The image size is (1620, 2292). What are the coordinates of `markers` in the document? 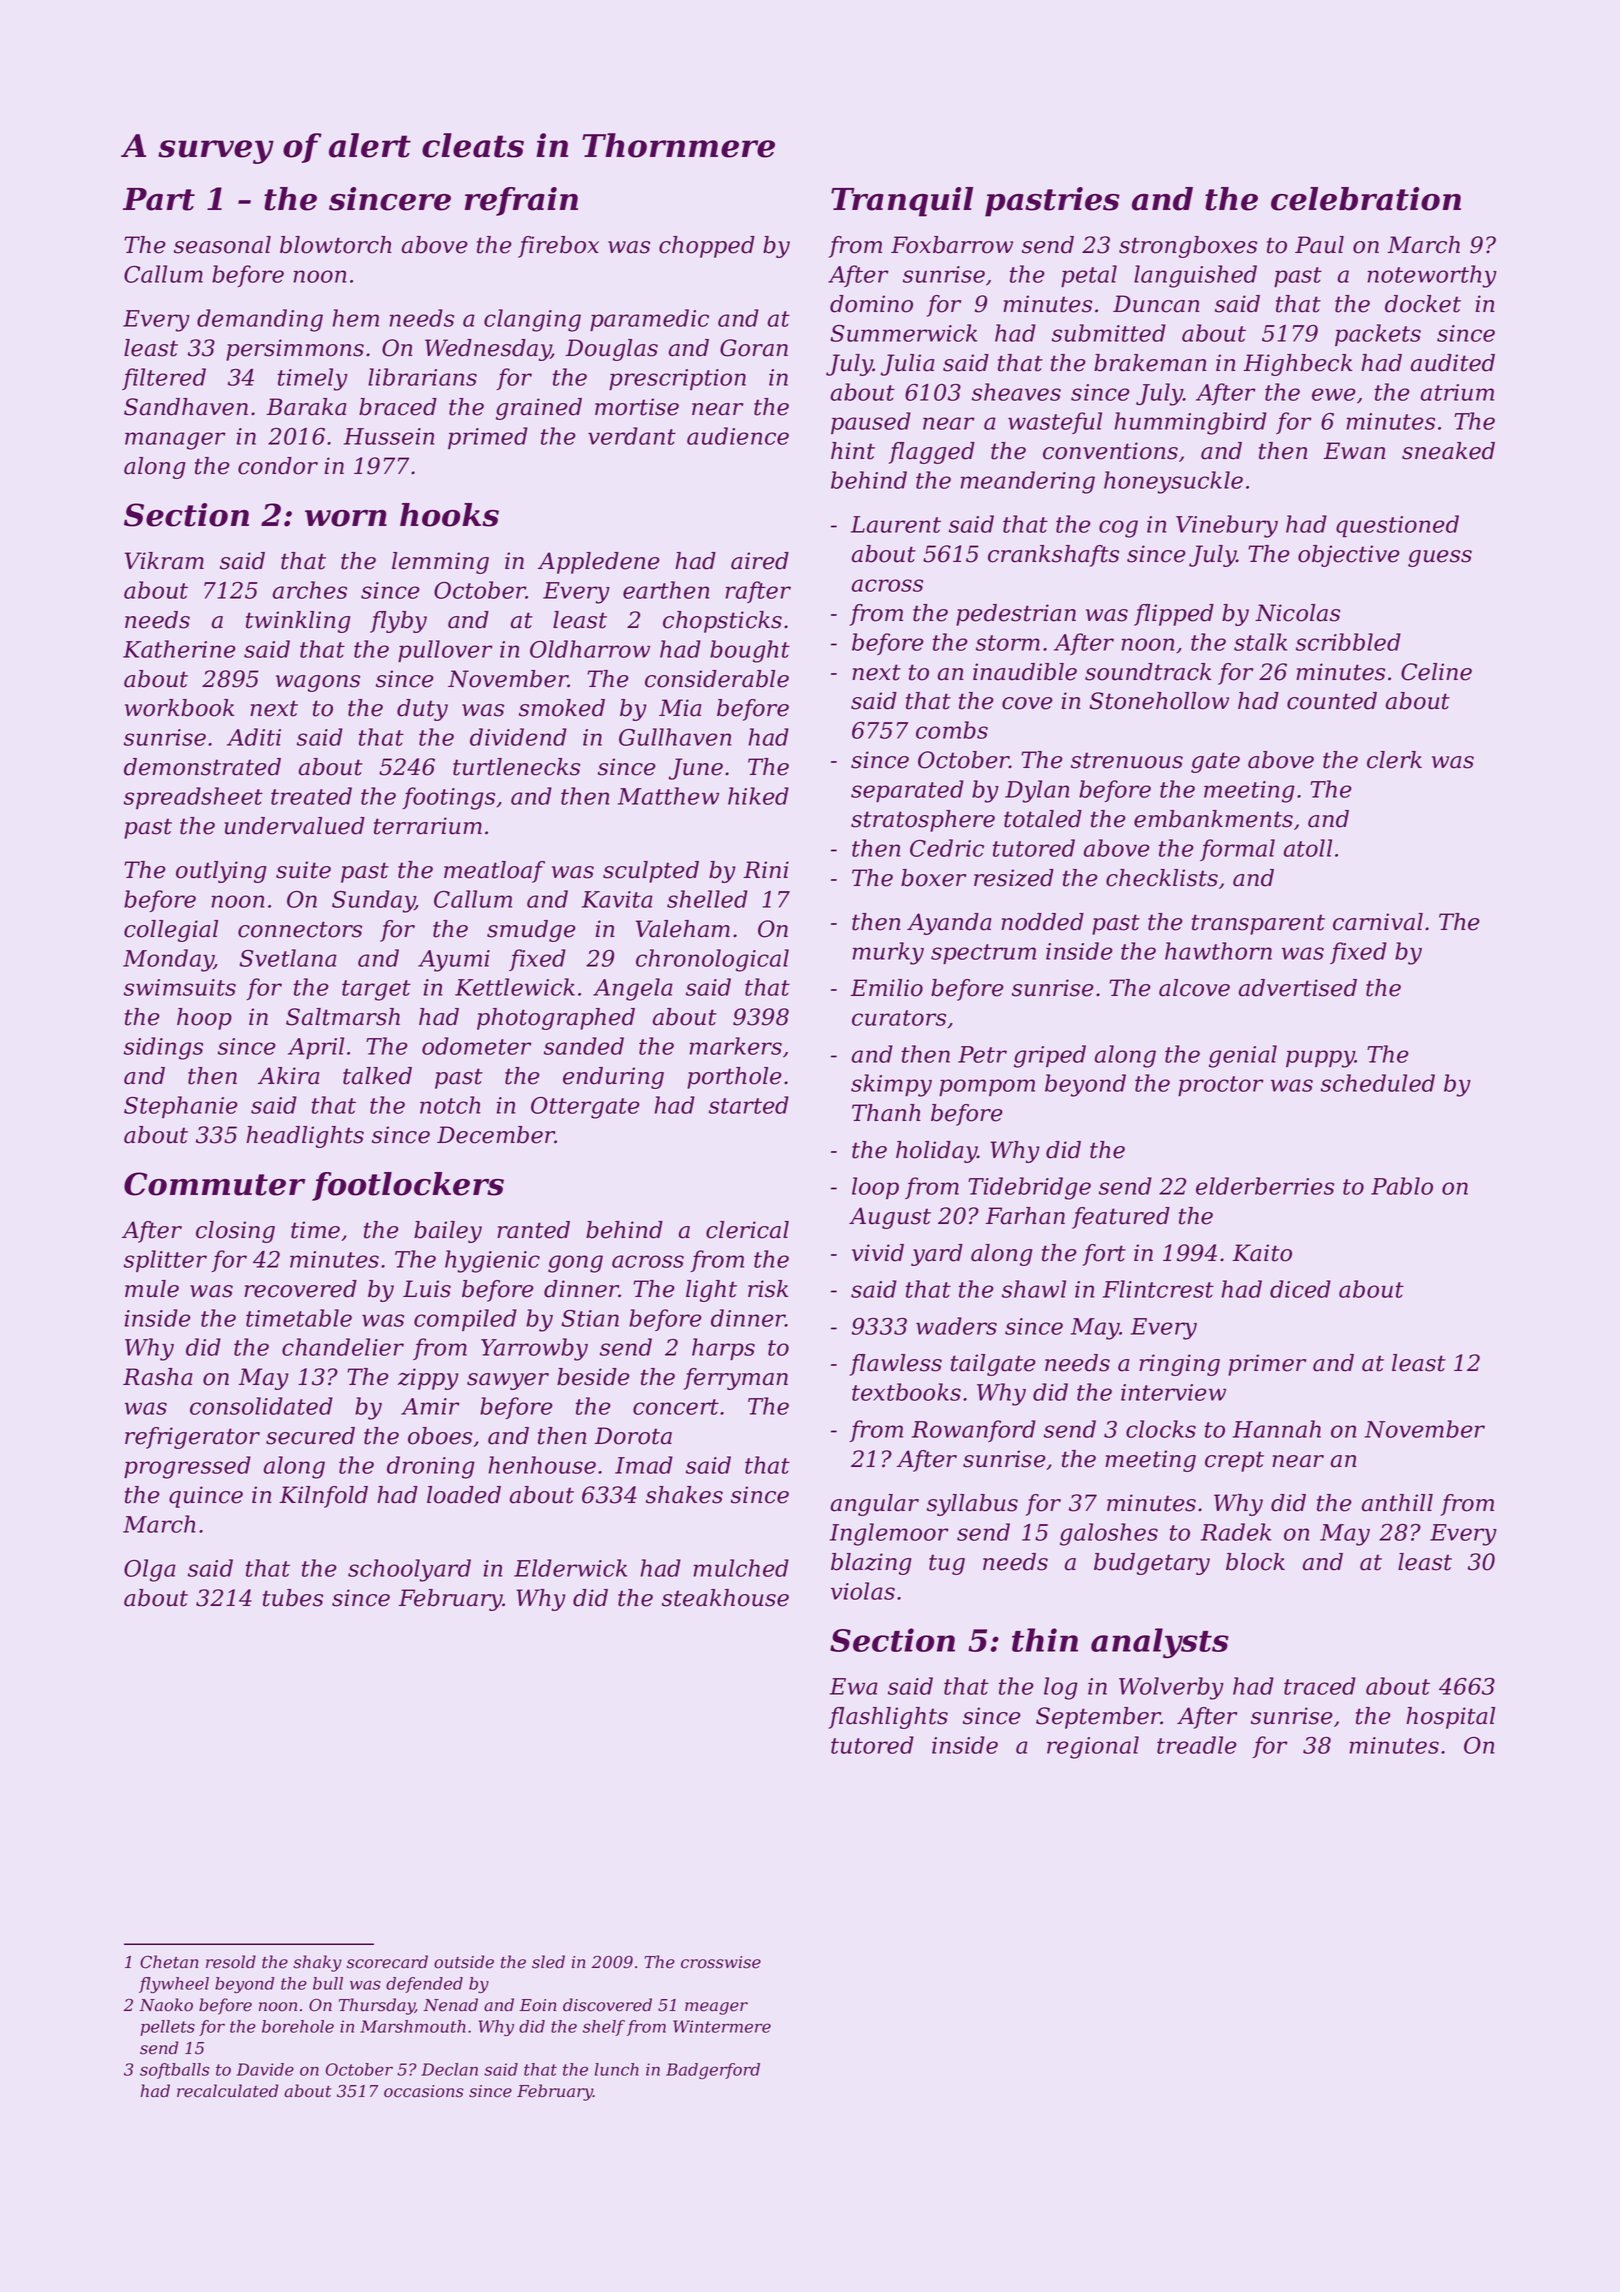 It's located at (735, 1046).
